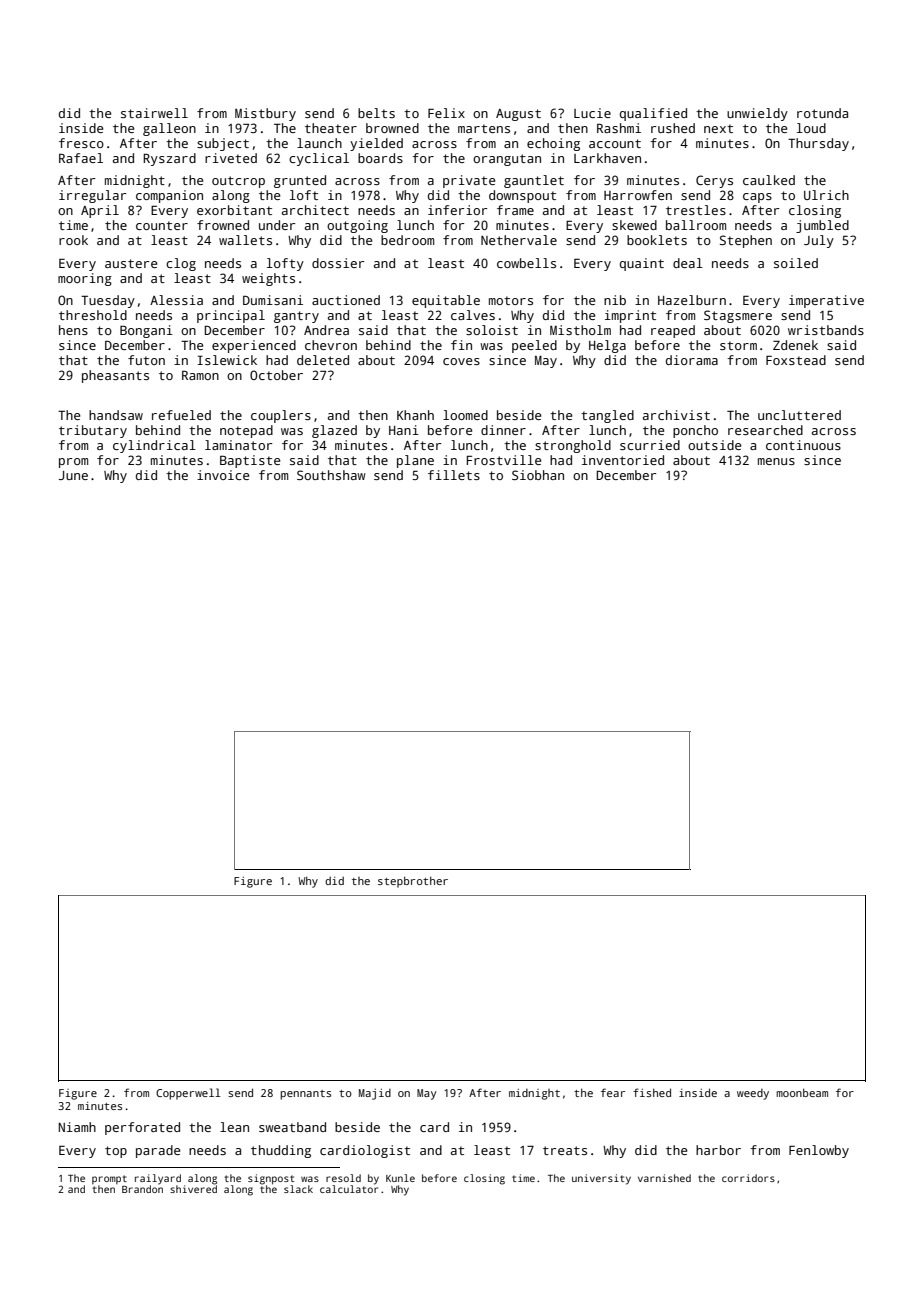 Image resolution: width=924 pixels, height=1308 pixels. What do you see at coordinates (799, 415) in the document?
I see `uncluttered` at bounding box center [799, 415].
